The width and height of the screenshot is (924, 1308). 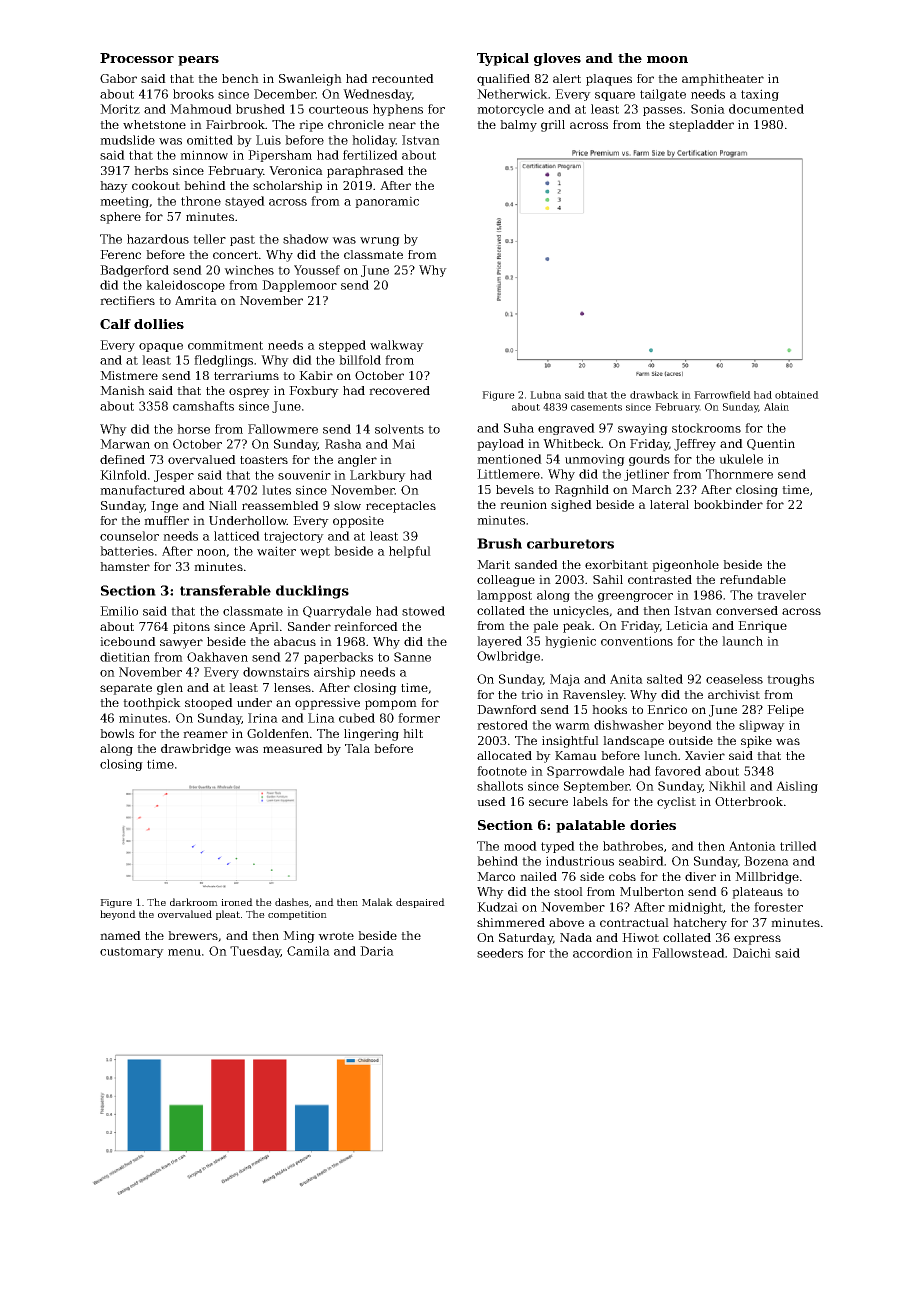 I want to click on stepladder, so click(x=701, y=126).
